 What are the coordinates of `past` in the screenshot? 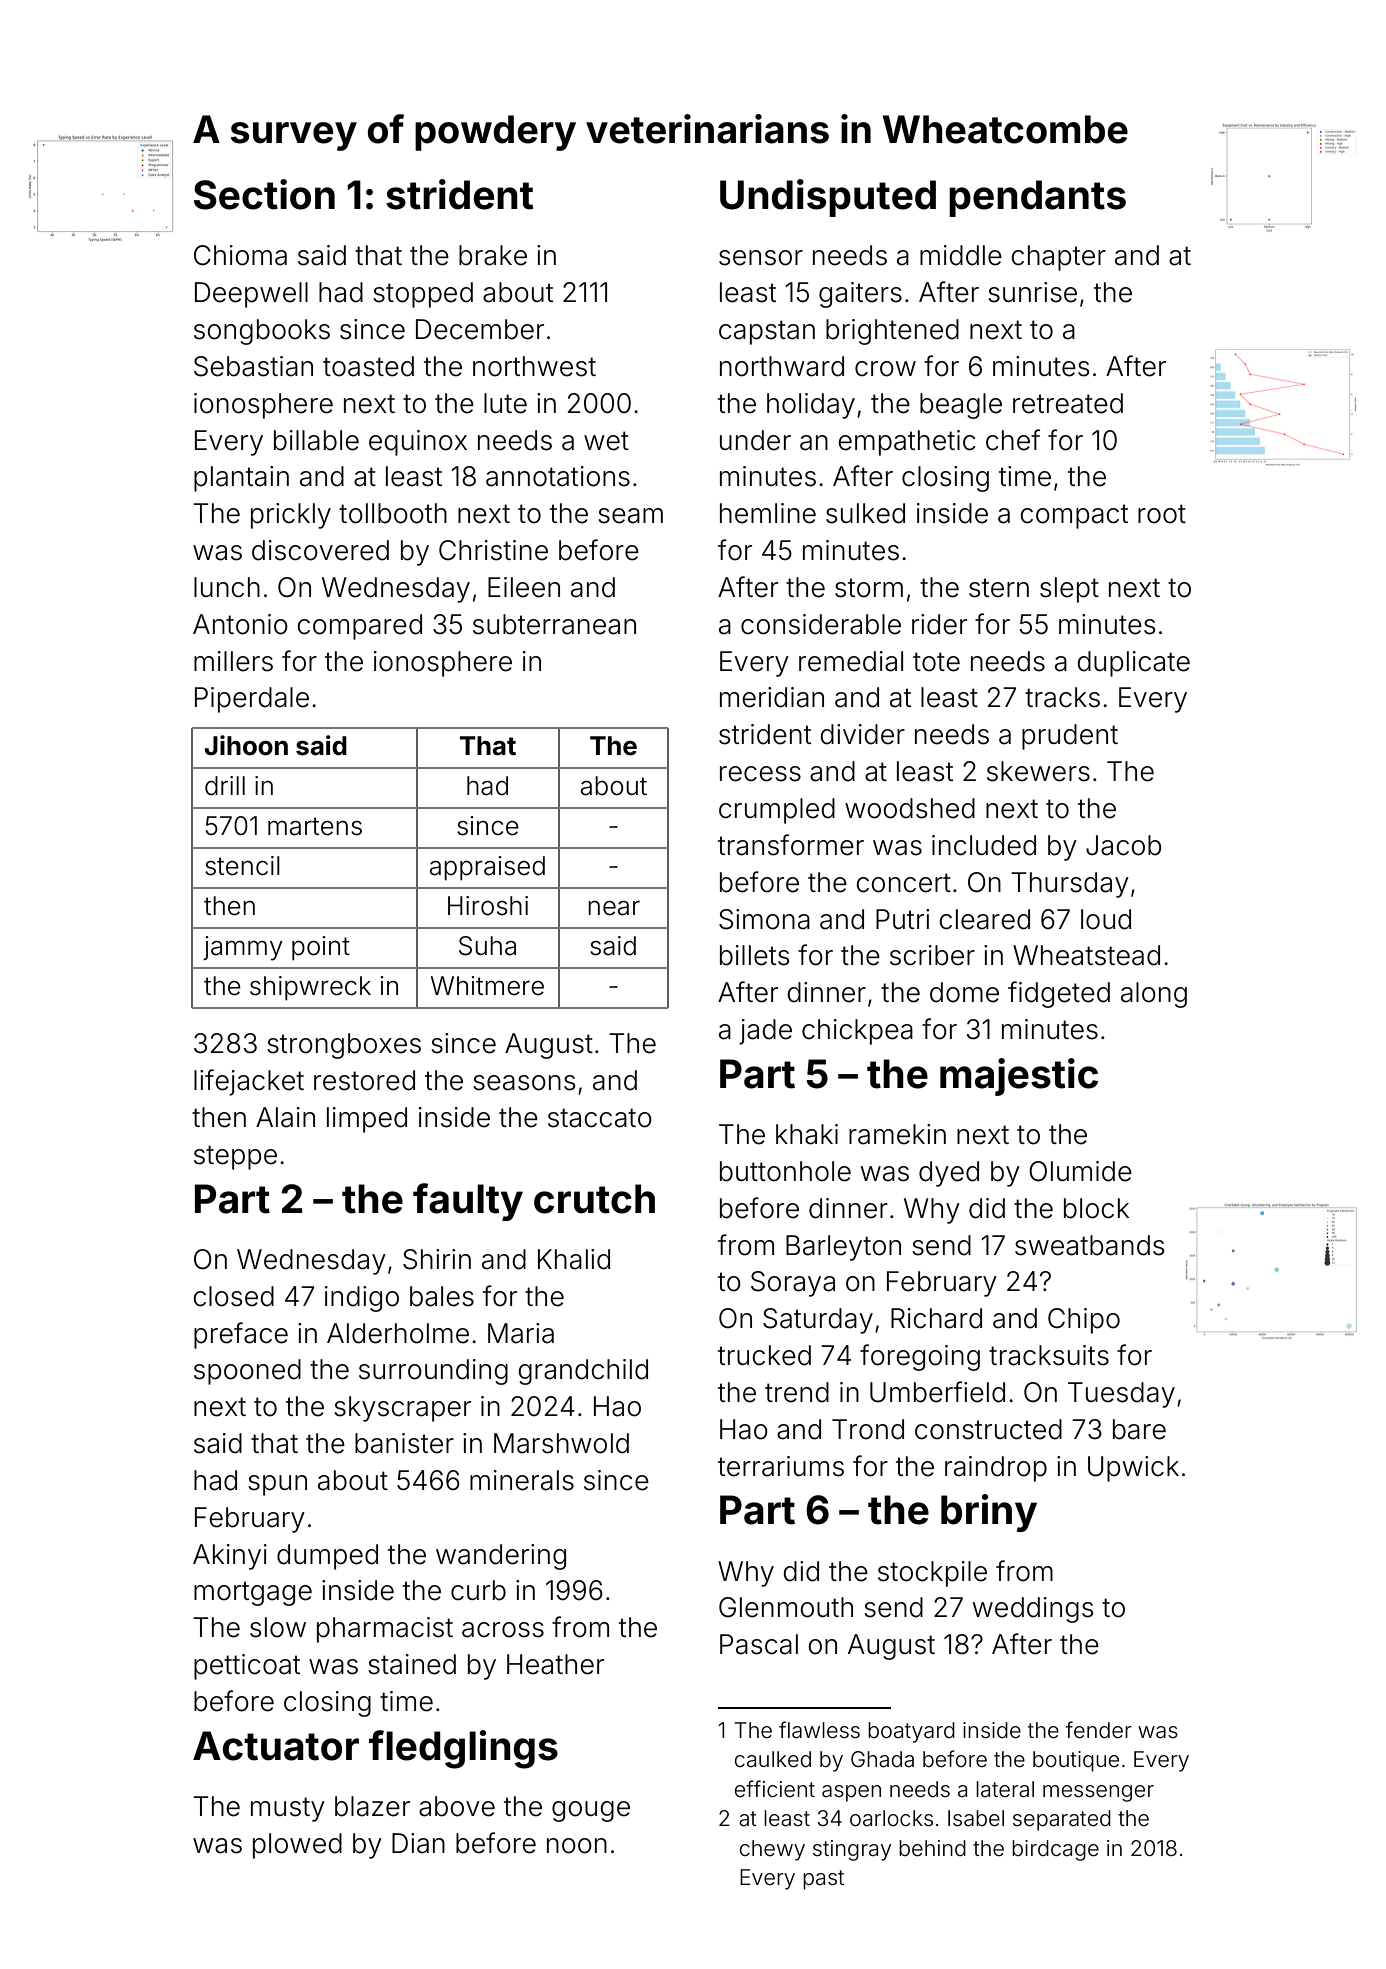 It's located at (823, 1880).
